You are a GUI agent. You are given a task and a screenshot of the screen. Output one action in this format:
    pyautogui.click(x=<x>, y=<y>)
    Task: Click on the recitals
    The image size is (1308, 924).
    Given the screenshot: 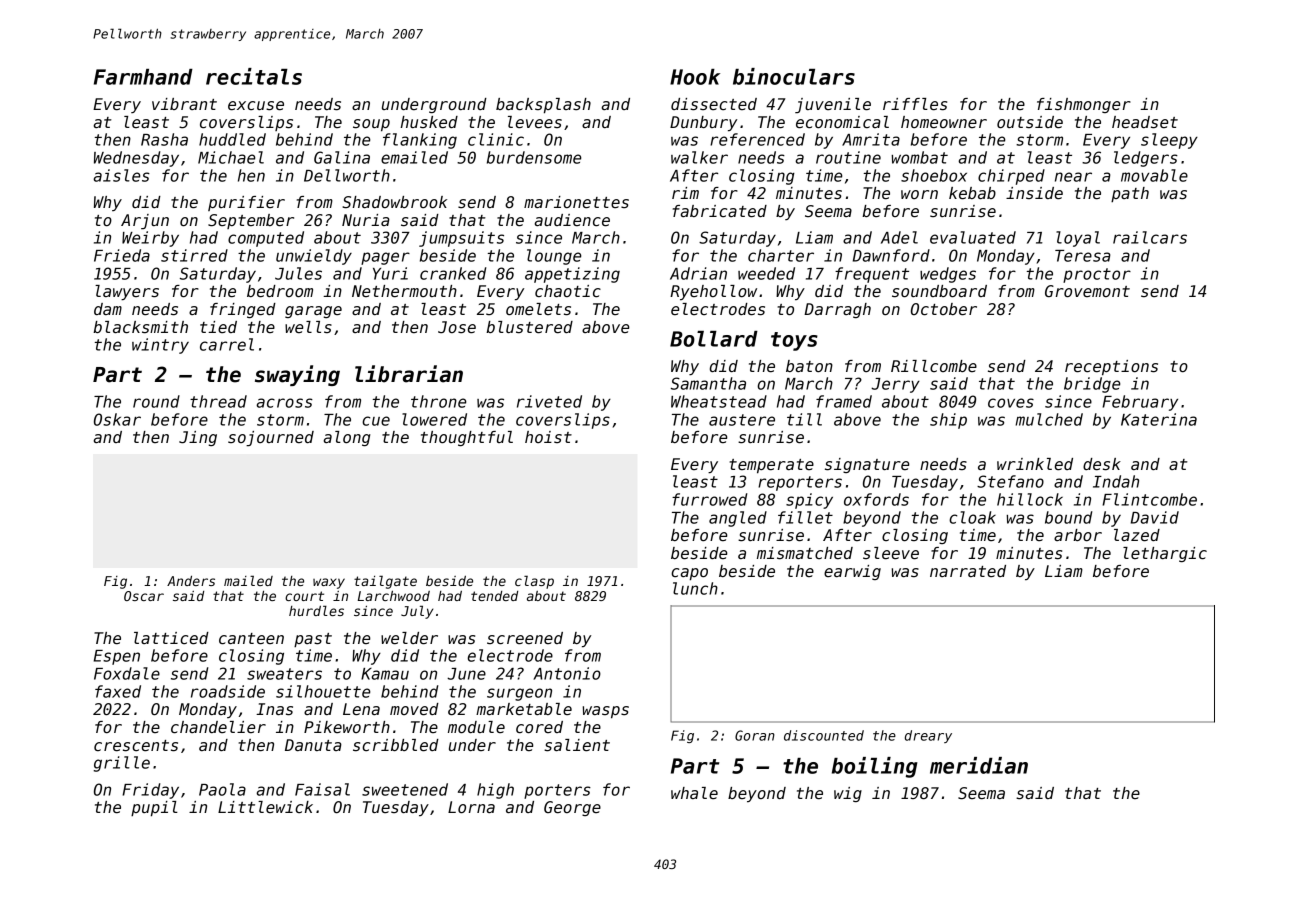 What is the action you would take?
    pyautogui.click(x=254, y=76)
